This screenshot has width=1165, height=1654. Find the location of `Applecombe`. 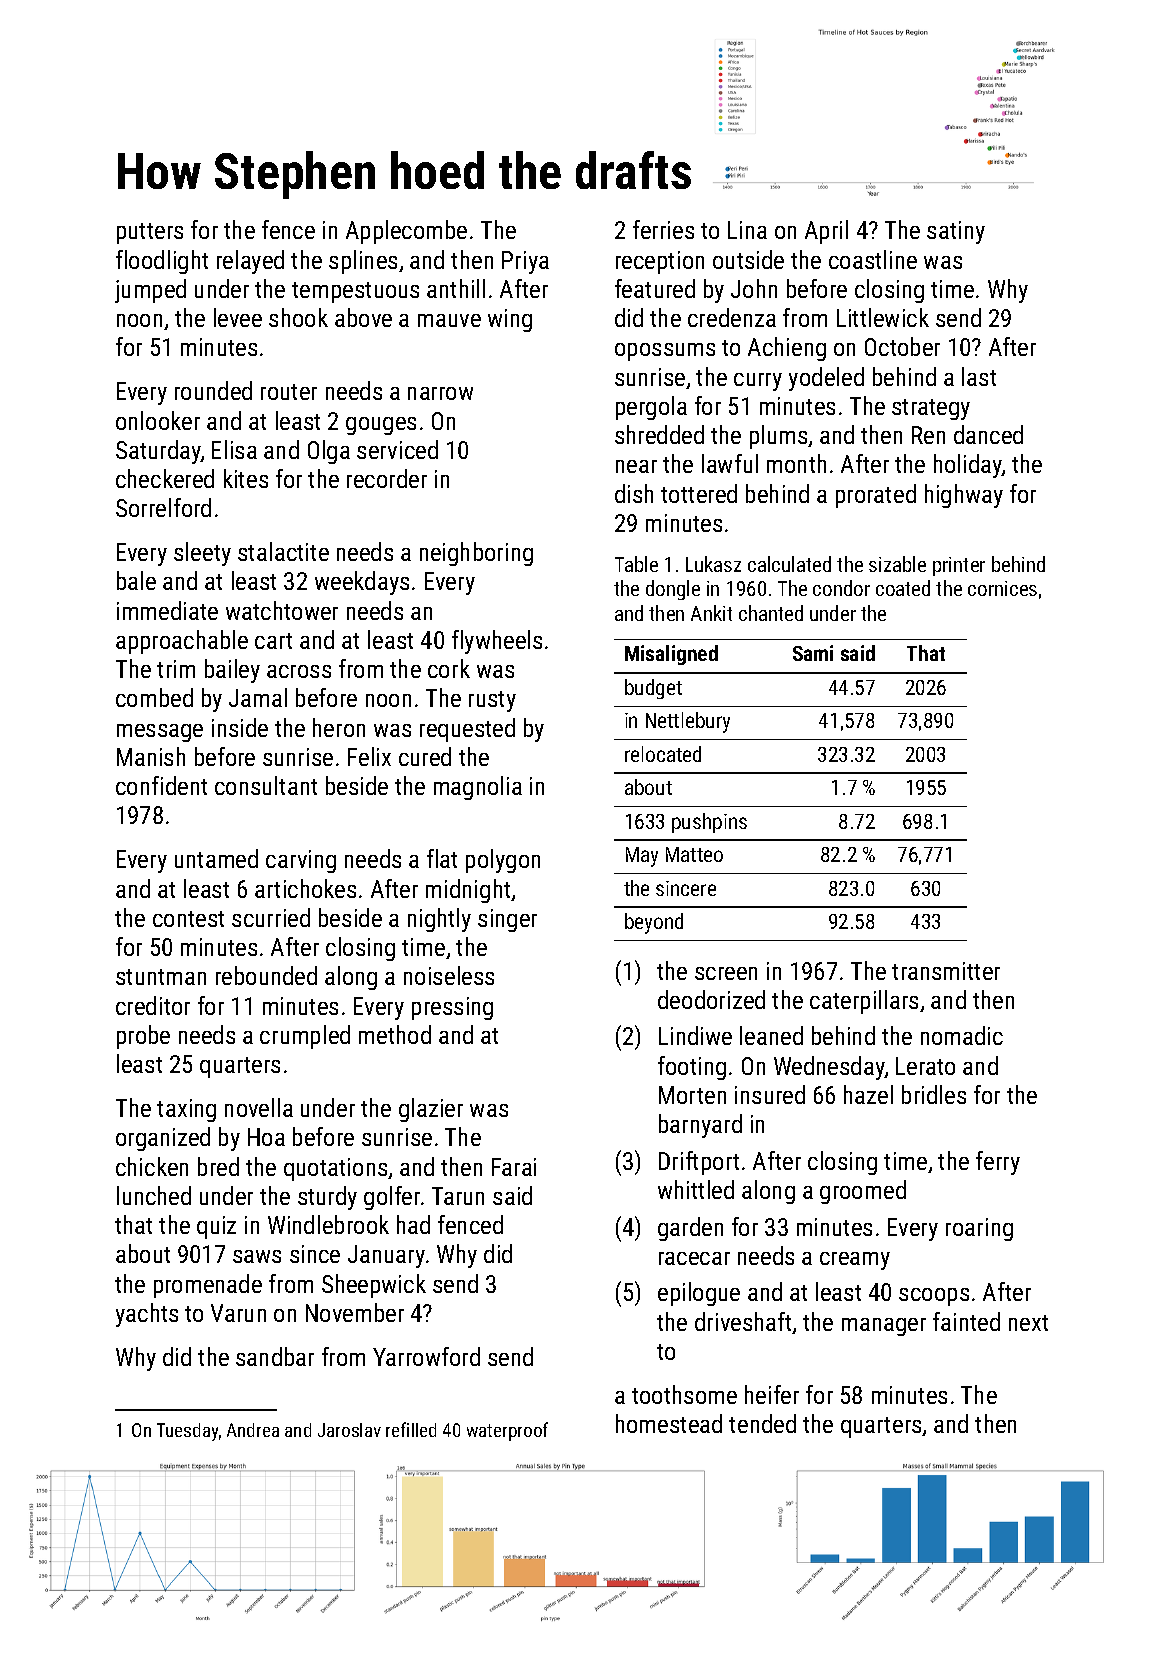

Applecombe is located at coordinates (406, 232).
